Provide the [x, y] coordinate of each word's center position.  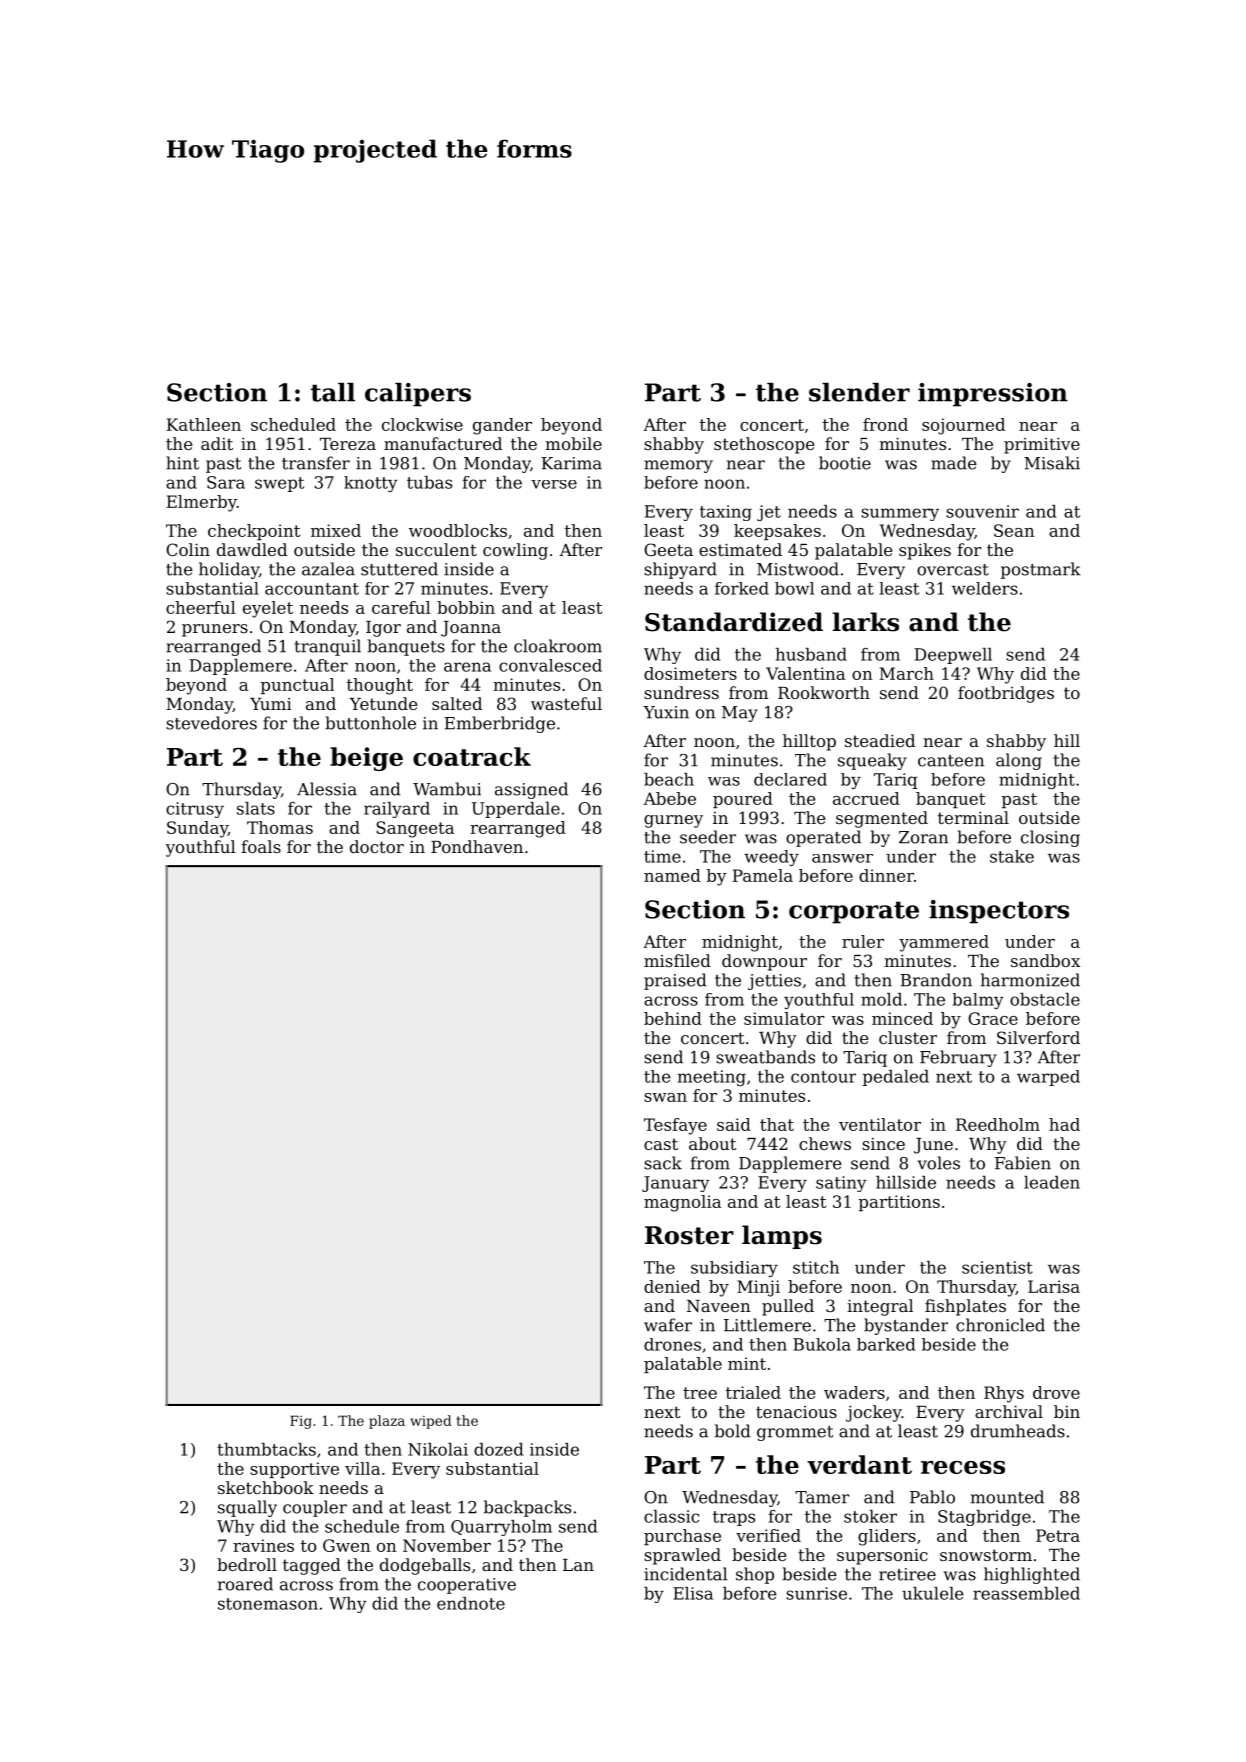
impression [993, 395]
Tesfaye [675, 1126]
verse [554, 484]
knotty [371, 484]
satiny [841, 1184]
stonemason [268, 1604]
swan [665, 1097]
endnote [471, 1603]
